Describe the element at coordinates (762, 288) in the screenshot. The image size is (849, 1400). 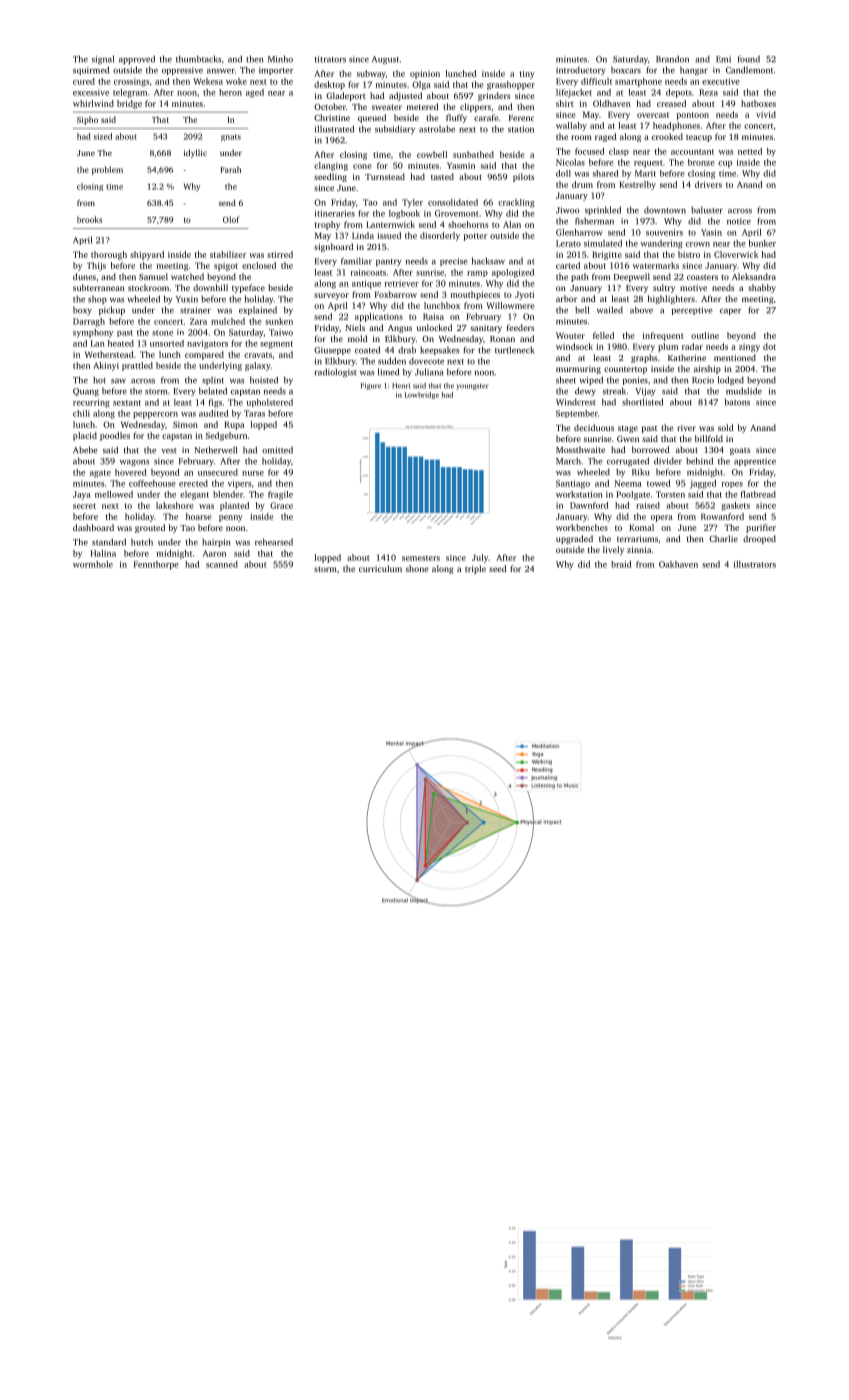
I see `shabby` at that location.
